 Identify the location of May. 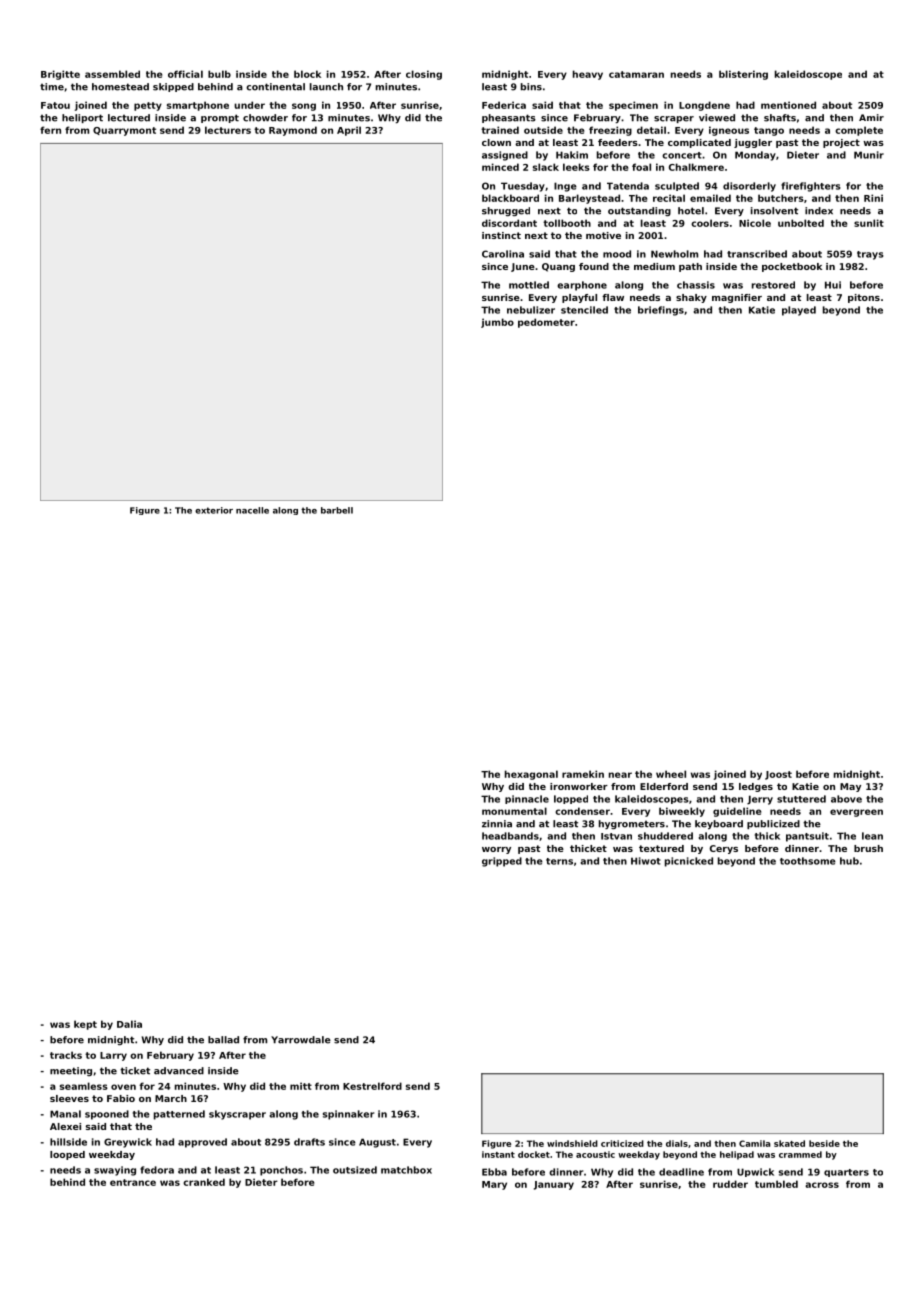
(850, 787).
